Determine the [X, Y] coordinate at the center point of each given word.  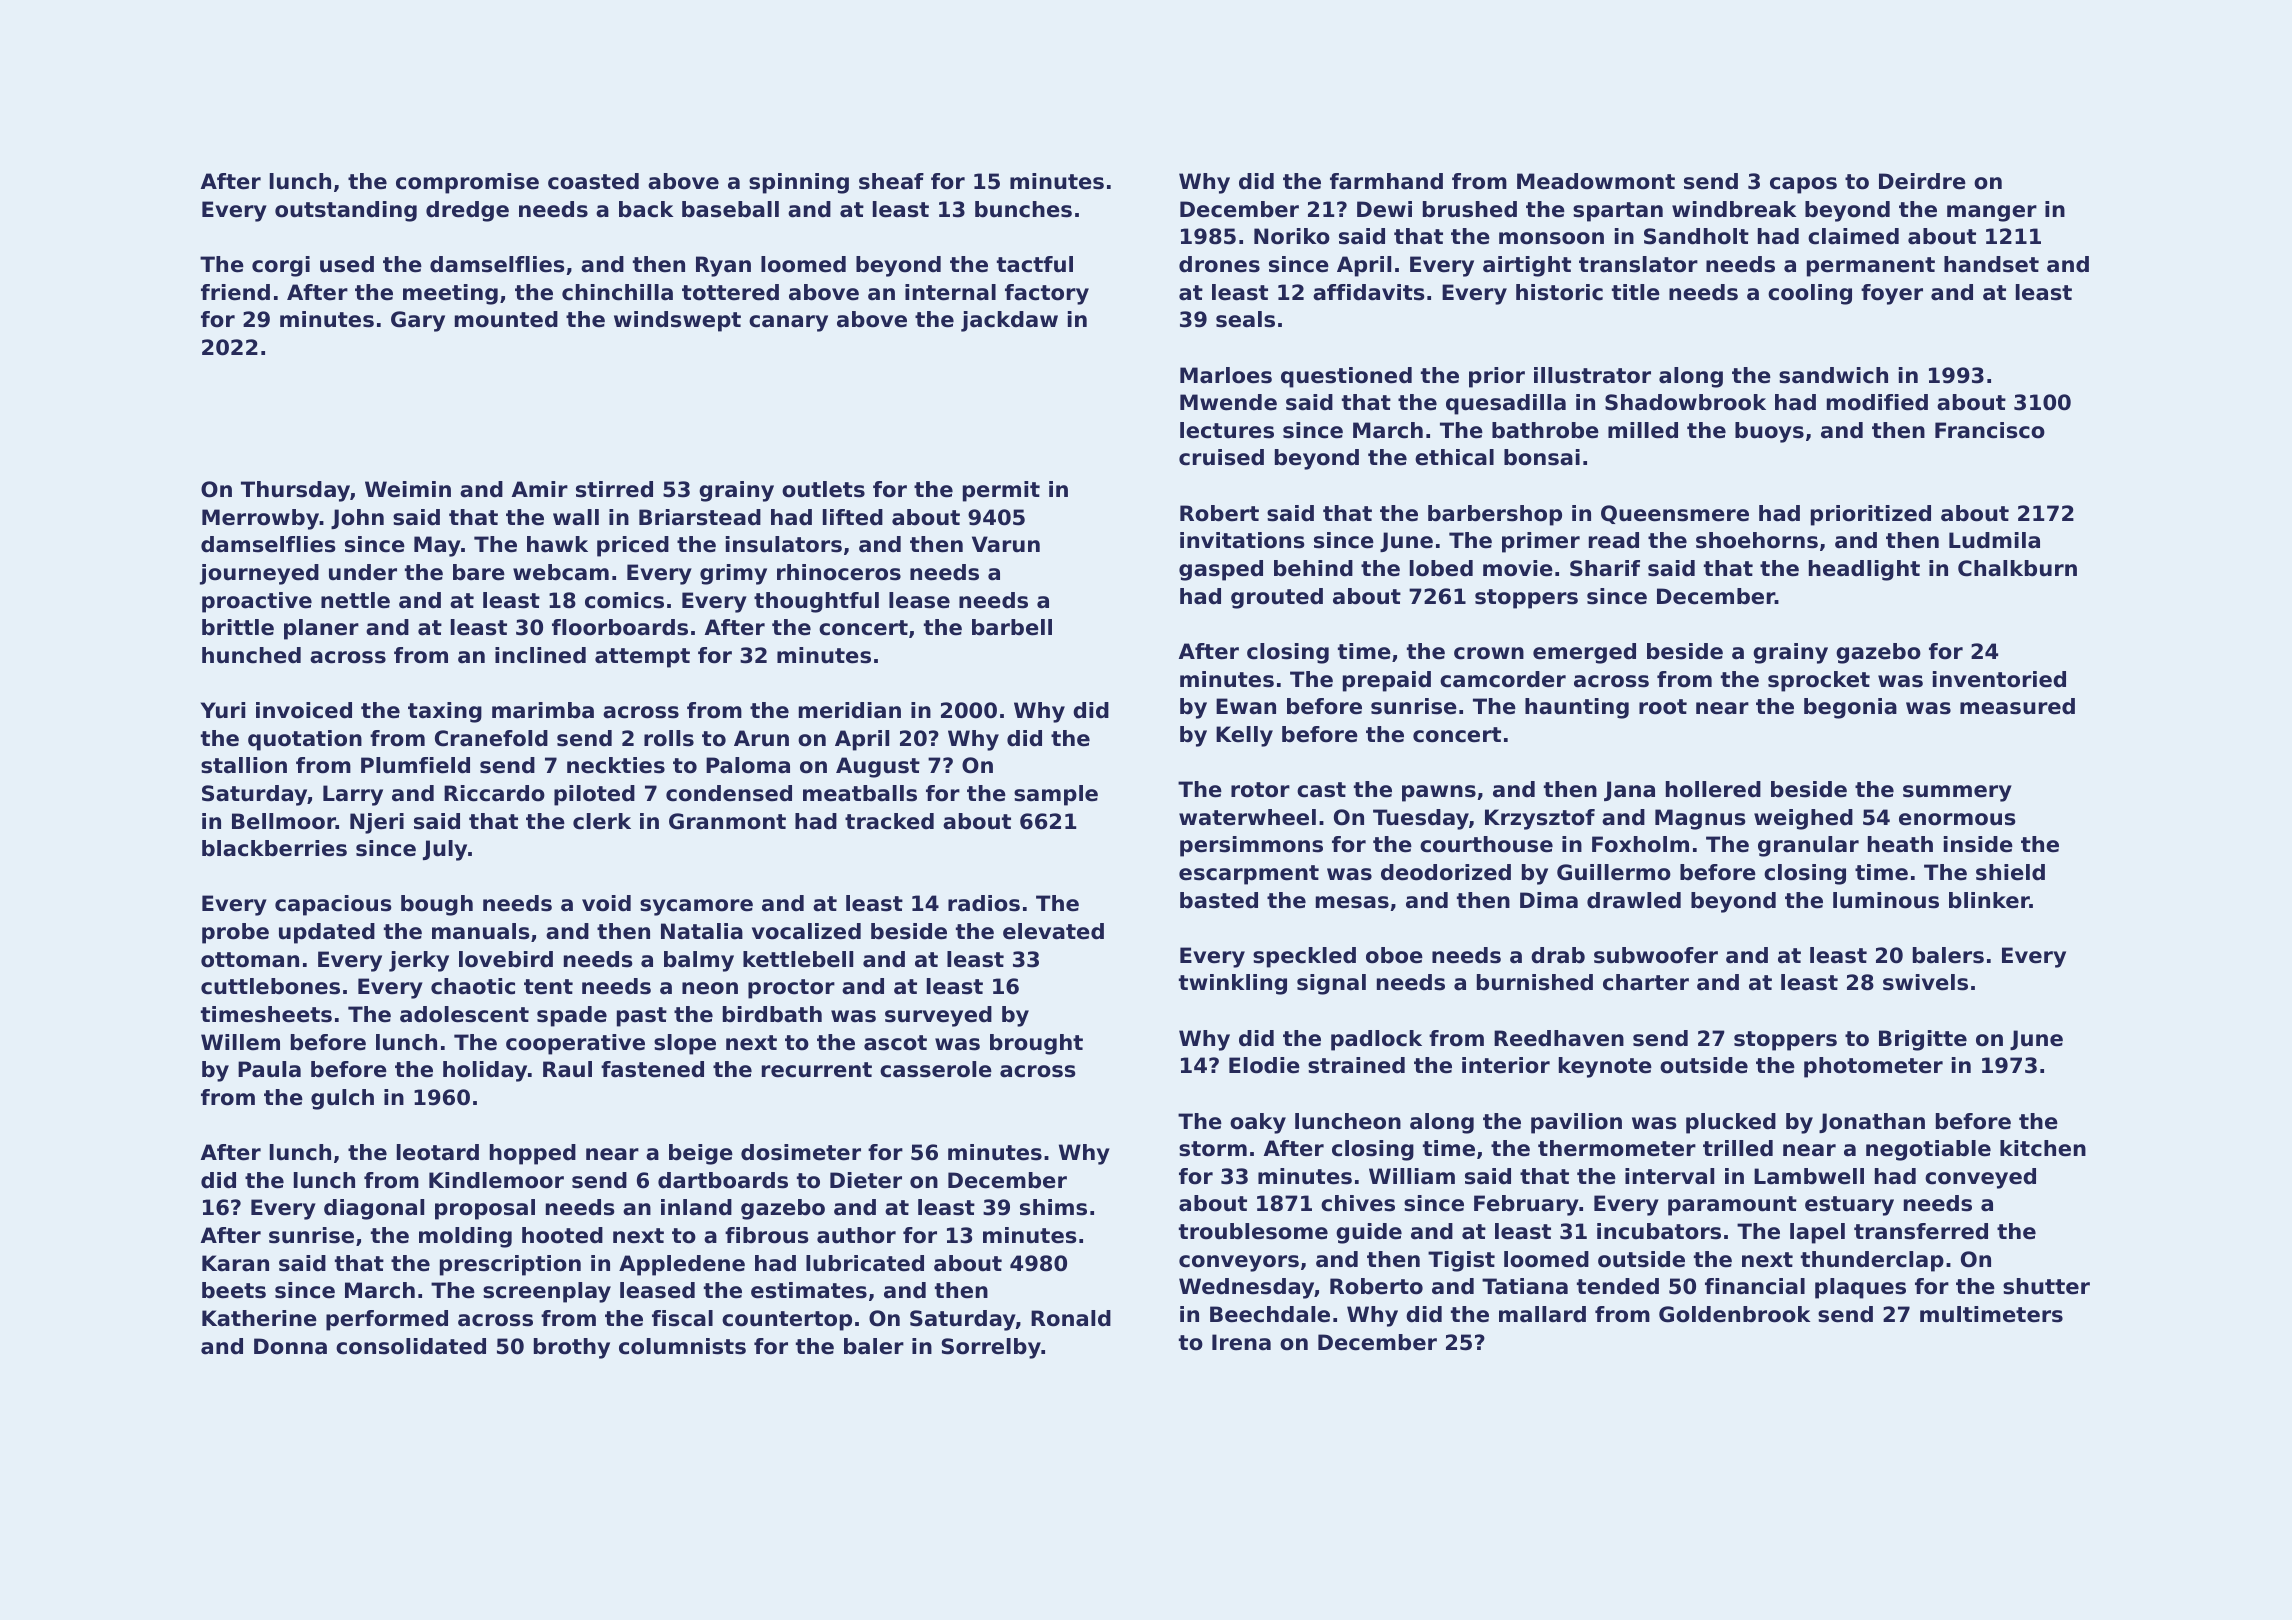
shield [2010, 872]
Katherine [259, 1318]
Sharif [1605, 568]
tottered [730, 292]
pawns [1439, 793]
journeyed [259, 574]
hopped [533, 1154]
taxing [445, 712]
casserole [936, 1069]
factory [1047, 294]
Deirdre [1922, 181]
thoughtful [816, 602]
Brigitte [1923, 1040]
